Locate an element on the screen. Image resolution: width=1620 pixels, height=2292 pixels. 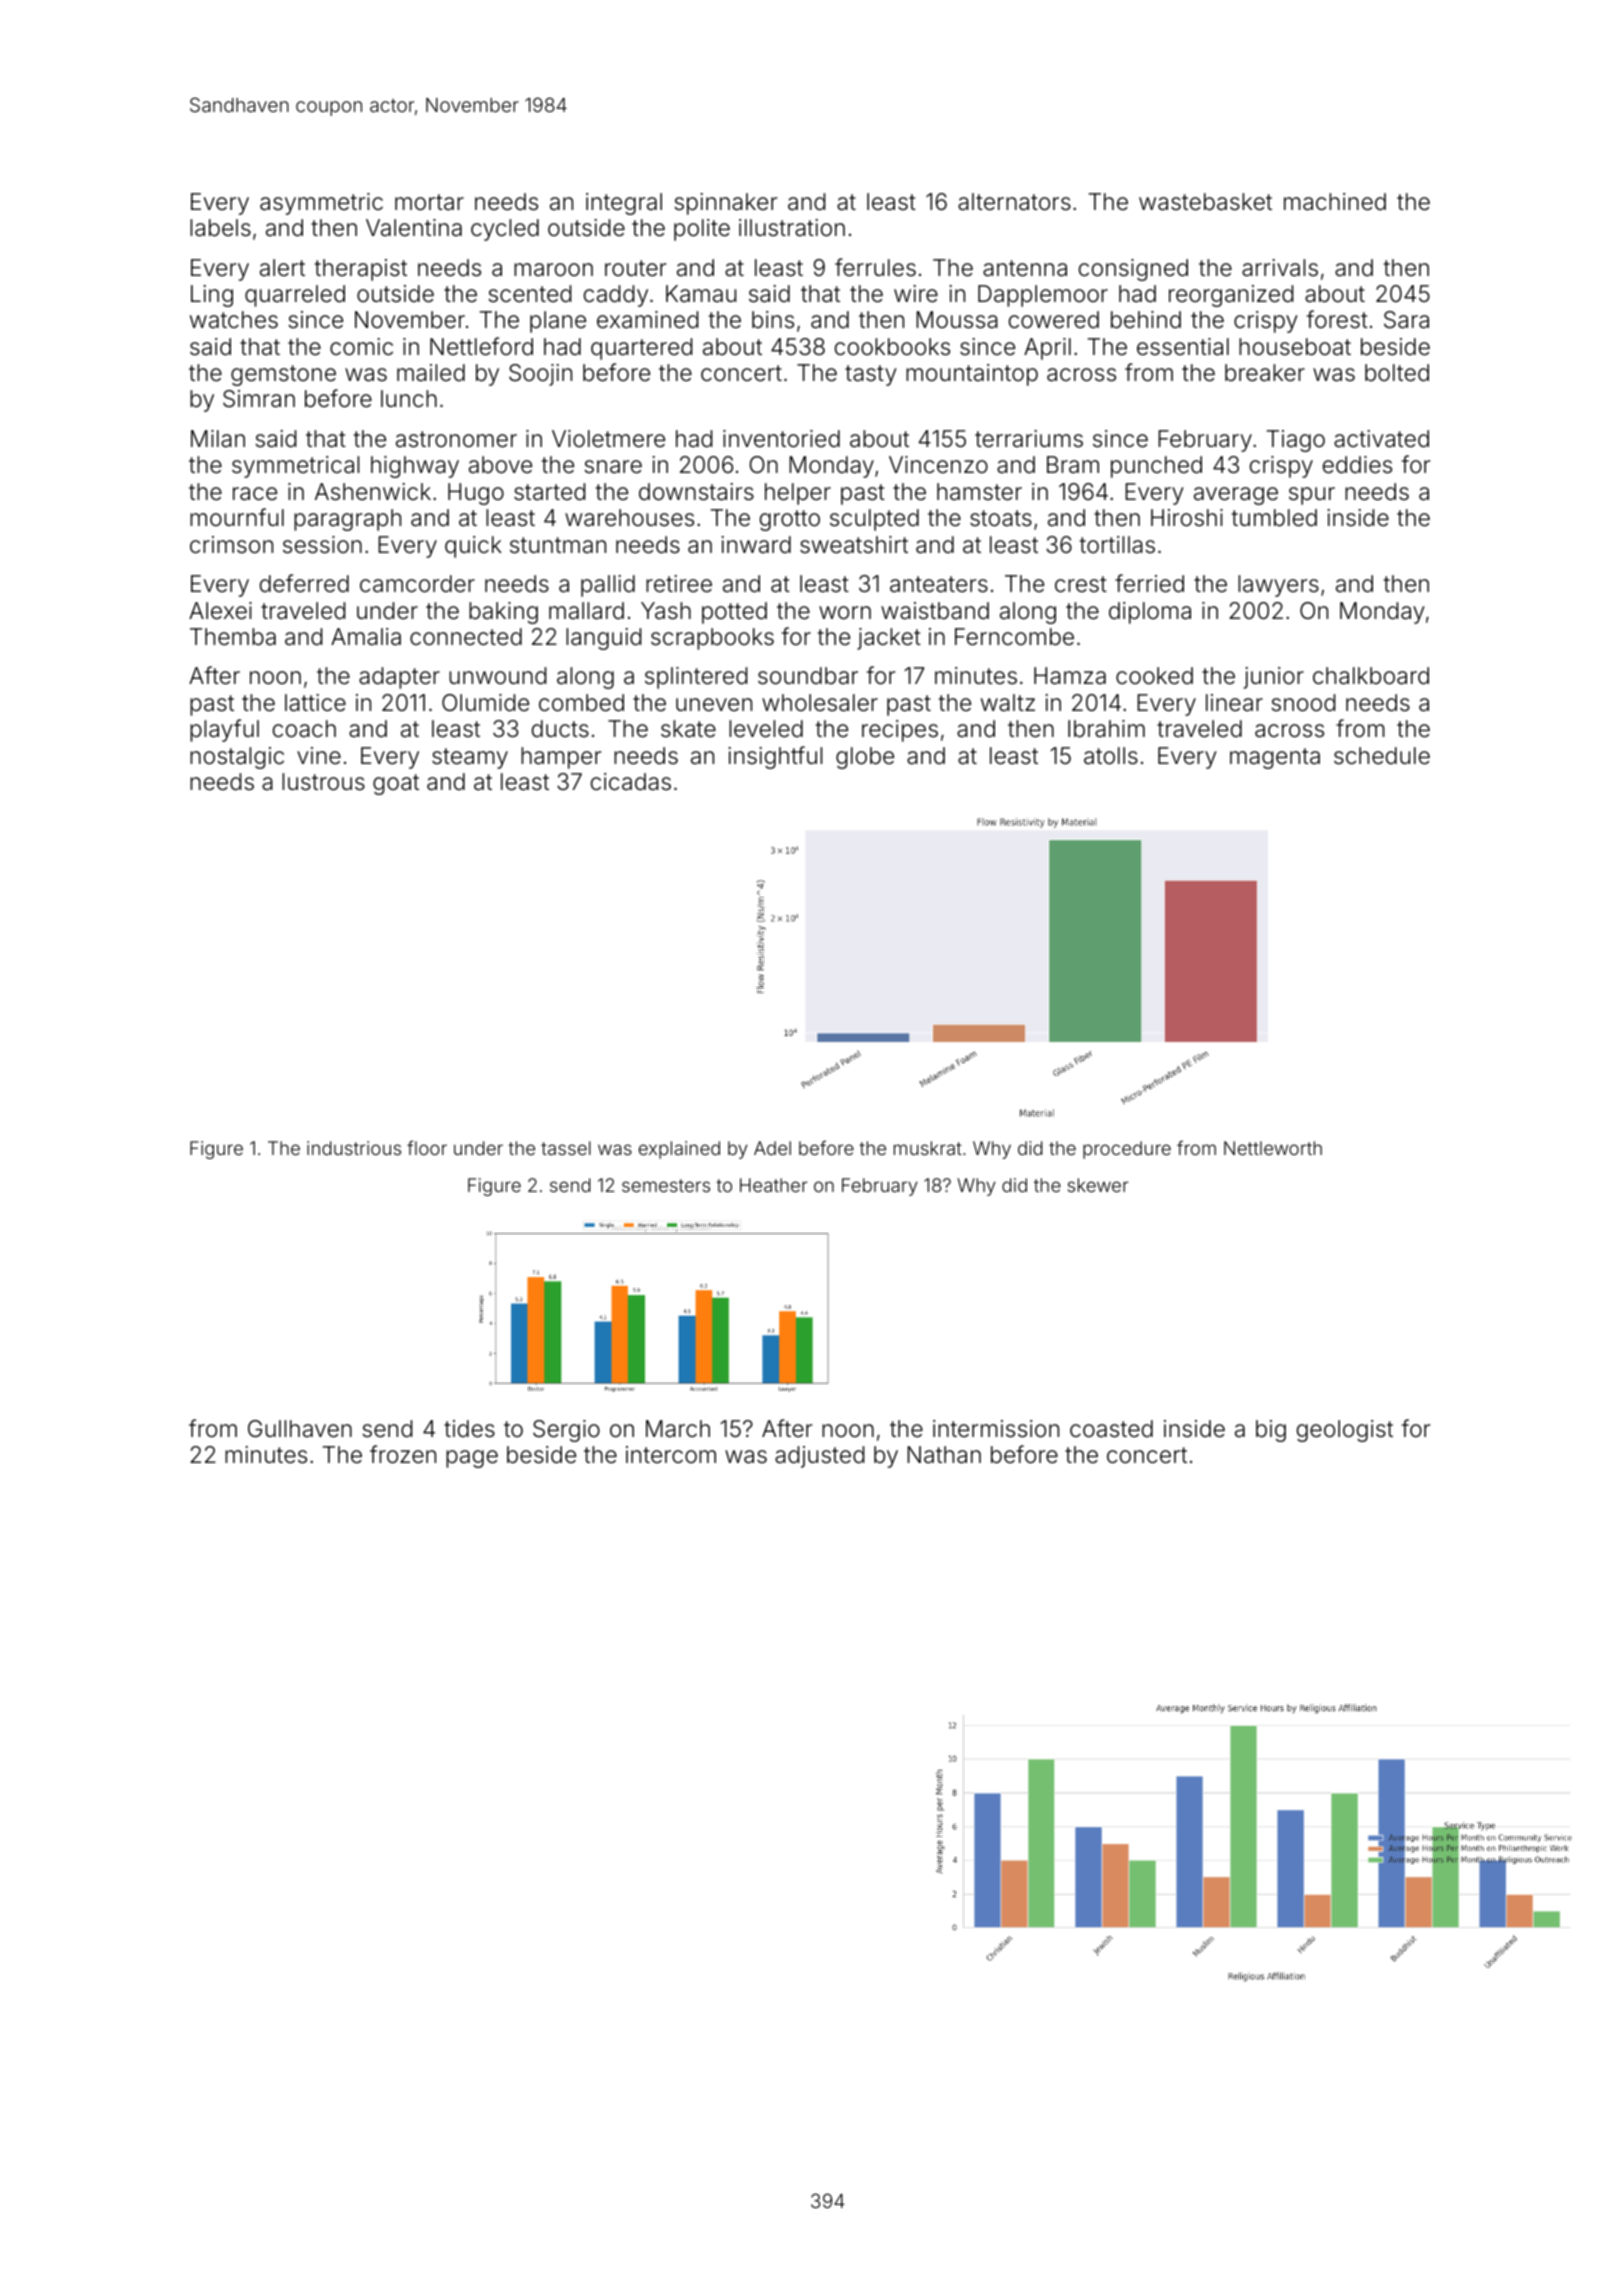
illustration is located at coordinates (792, 228).
